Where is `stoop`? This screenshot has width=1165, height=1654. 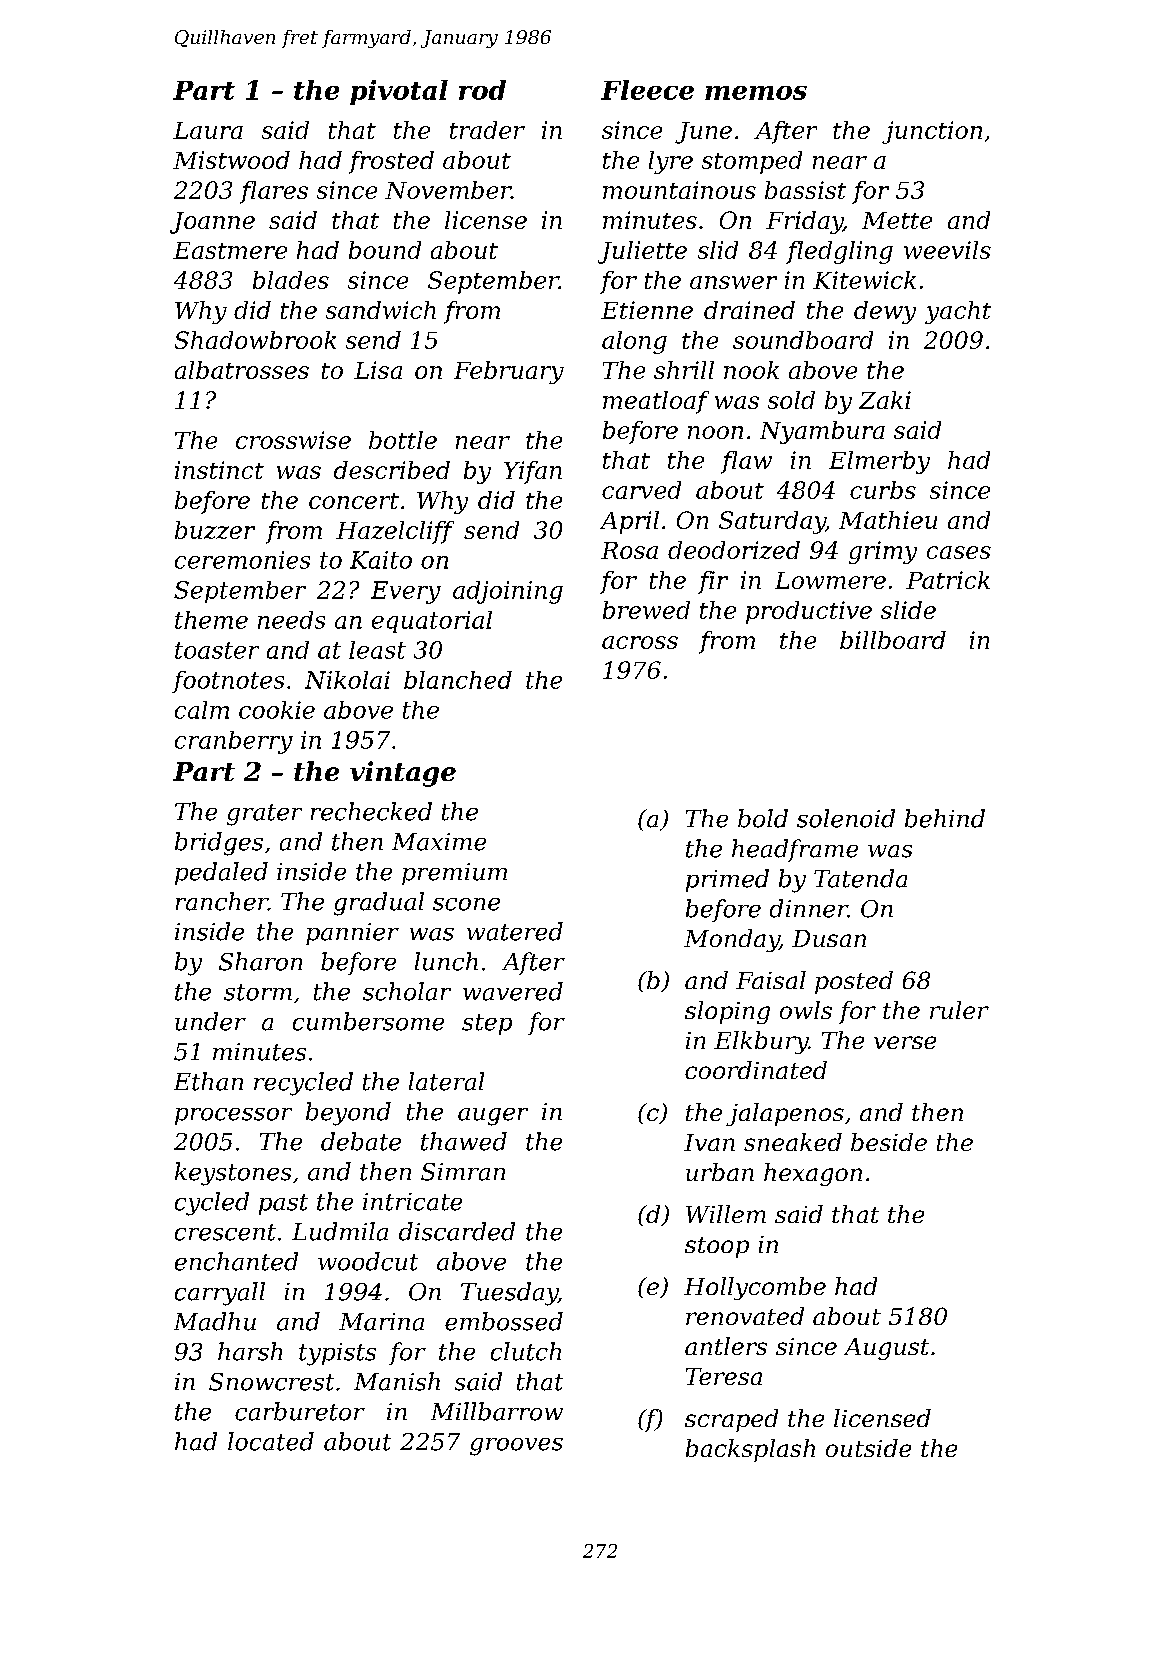 stoop is located at coordinates (717, 1247).
